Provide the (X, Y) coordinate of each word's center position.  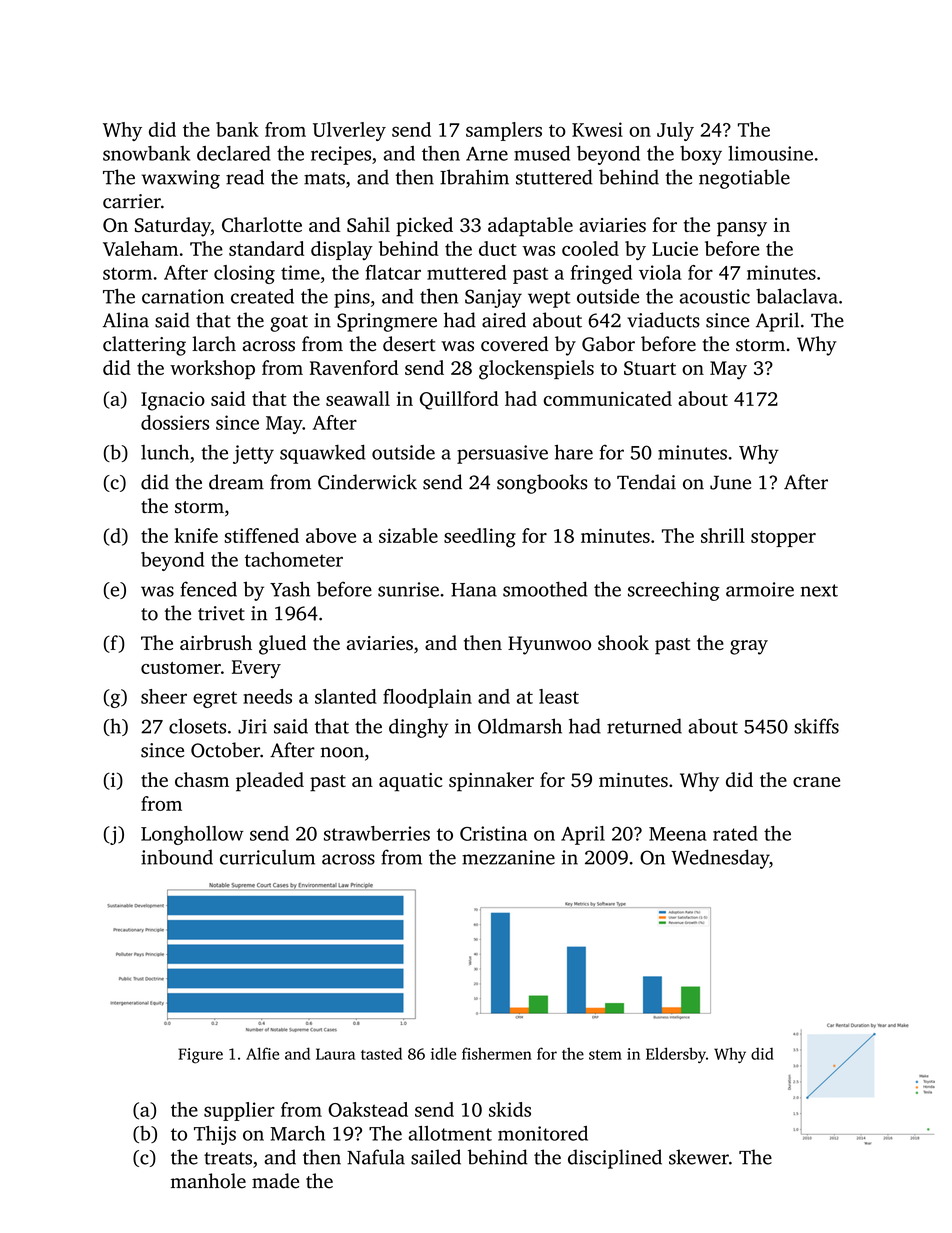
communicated (608, 398)
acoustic (715, 296)
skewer (699, 1157)
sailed (436, 1157)
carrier (132, 201)
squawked (322, 454)
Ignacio (173, 401)
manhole (208, 1181)
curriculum (267, 857)
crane (816, 782)
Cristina (493, 833)
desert (409, 344)
